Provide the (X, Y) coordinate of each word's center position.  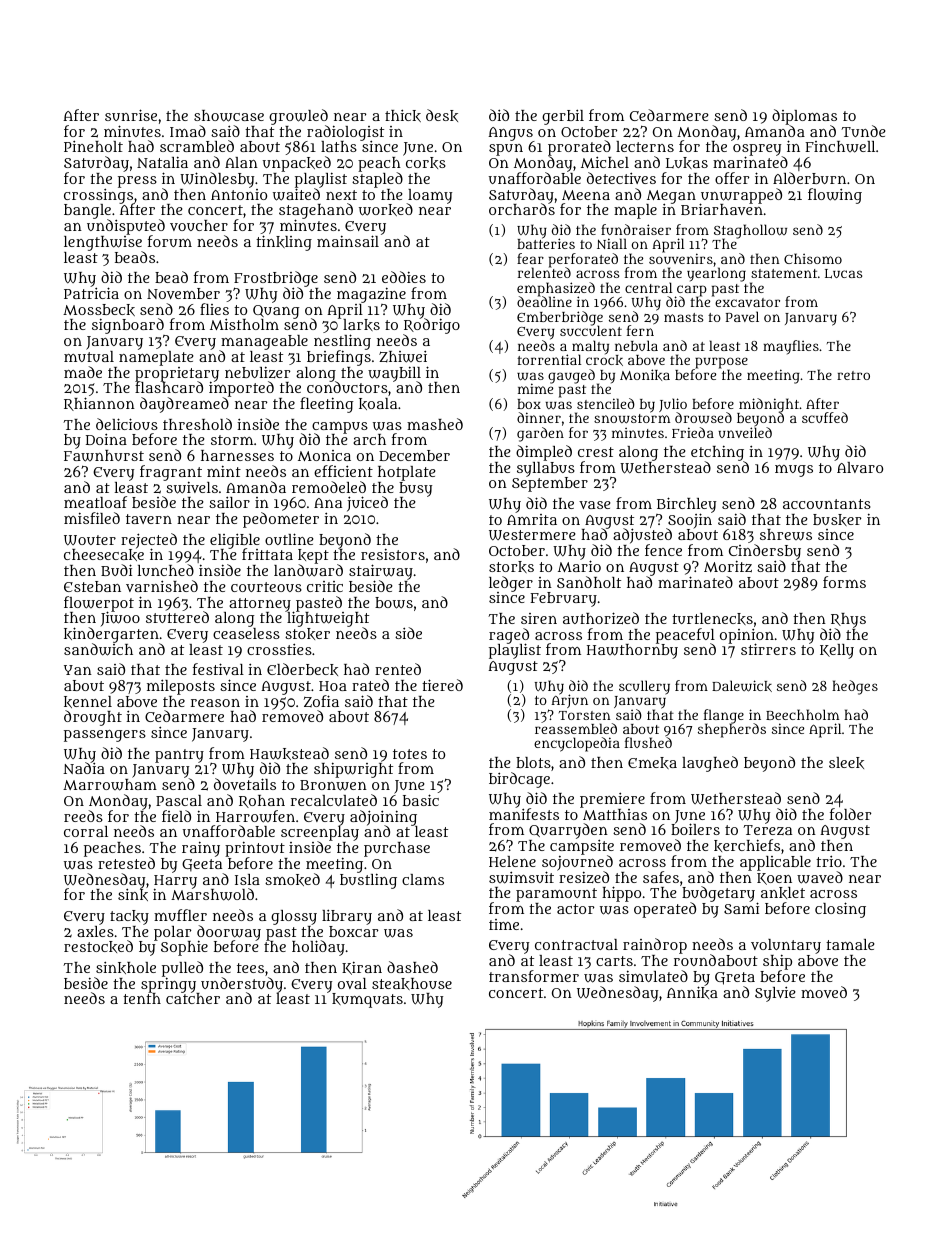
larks (361, 325)
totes (410, 754)
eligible (235, 541)
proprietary (177, 374)
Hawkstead (289, 753)
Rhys (848, 620)
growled (298, 117)
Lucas (843, 274)
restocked (98, 946)
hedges (855, 687)
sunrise (131, 115)
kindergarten (111, 635)
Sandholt (589, 582)
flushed (648, 743)
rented (398, 669)
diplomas (804, 117)
